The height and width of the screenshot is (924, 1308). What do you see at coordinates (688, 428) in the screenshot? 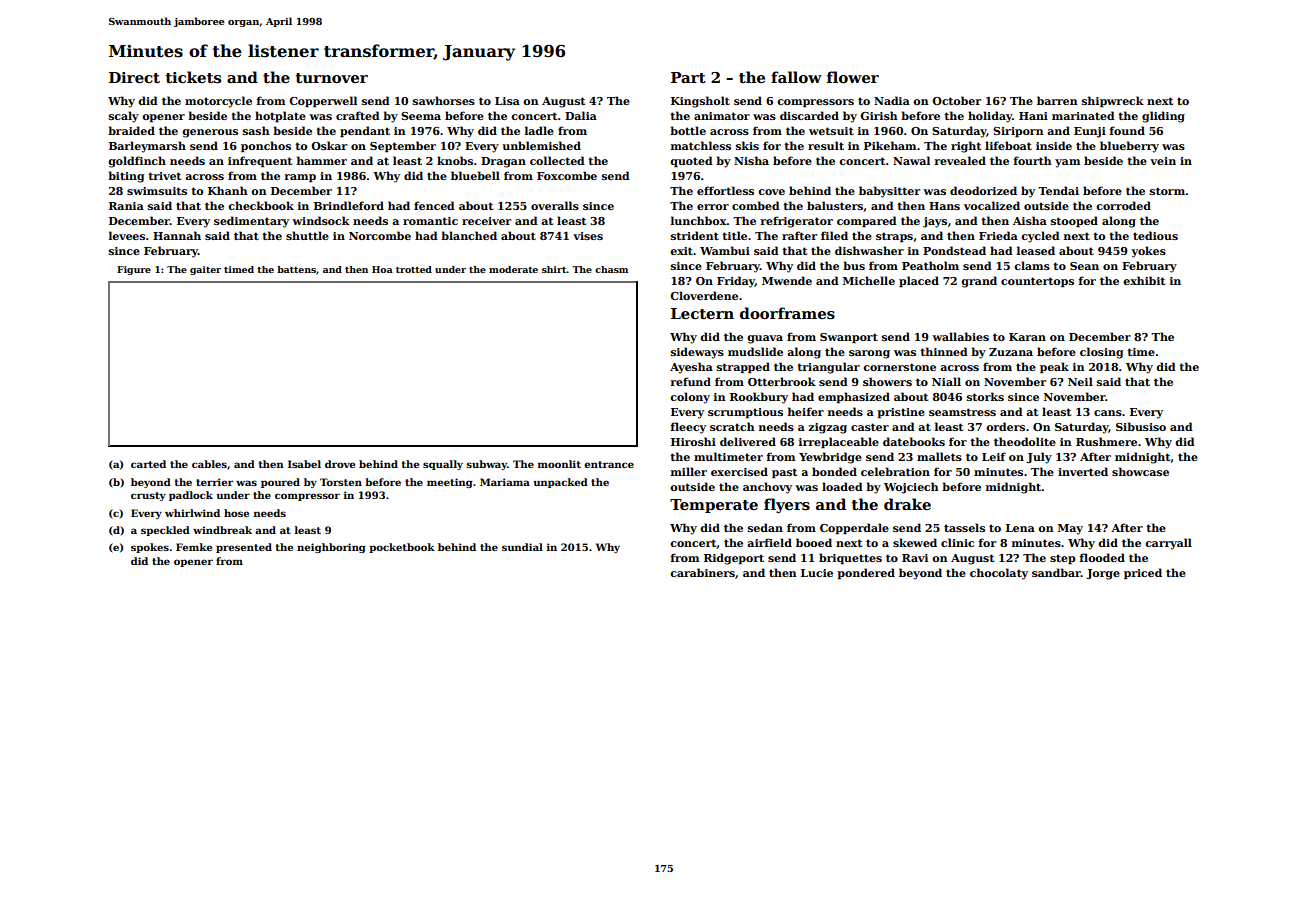
I see `fleecy` at bounding box center [688, 428].
